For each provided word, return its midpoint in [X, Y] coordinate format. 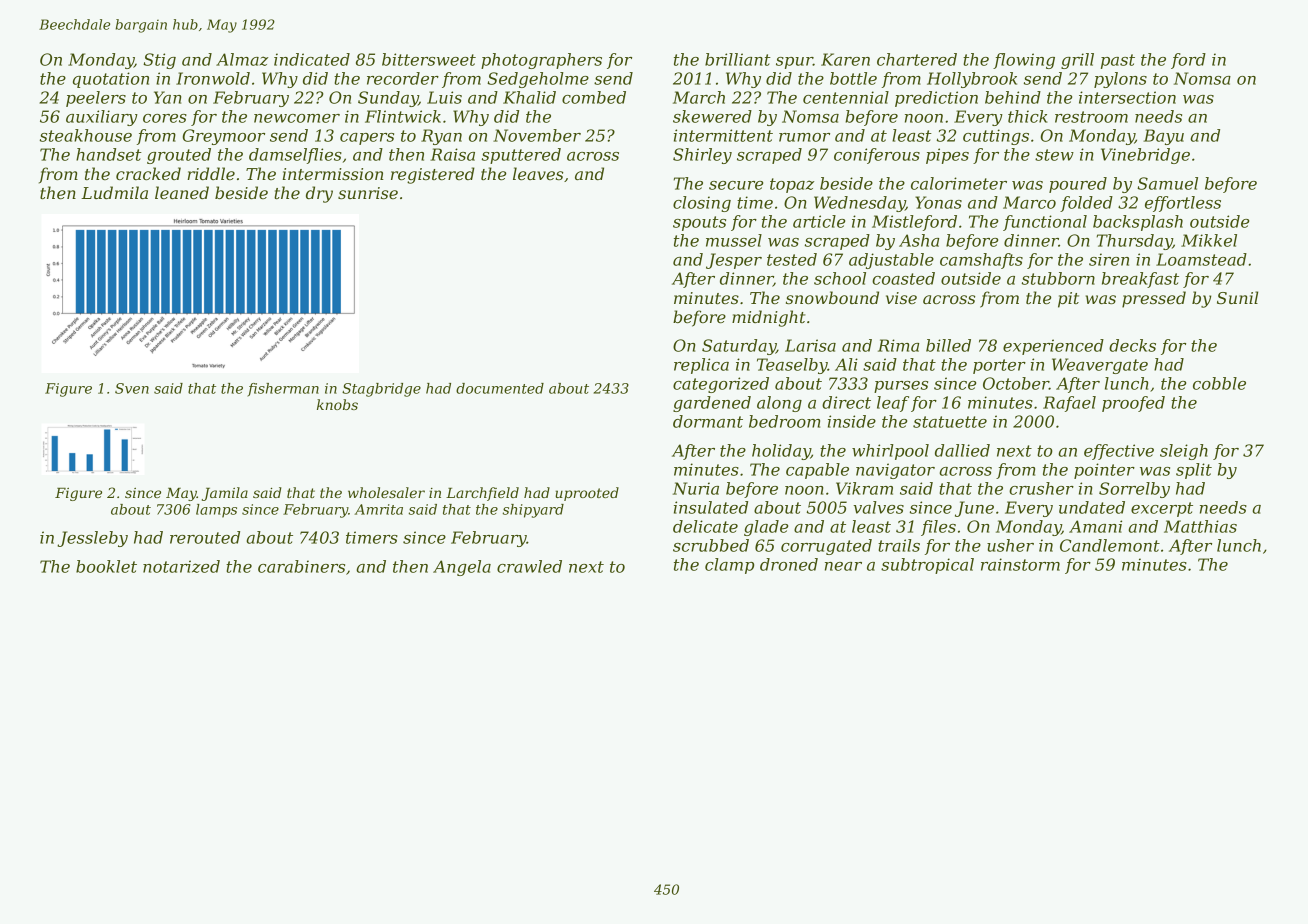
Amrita [378, 509]
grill [1077, 61]
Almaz [242, 59]
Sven [132, 388]
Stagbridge [381, 390]
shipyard [533, 511]
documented [500, 388]
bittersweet [429, 59]
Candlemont [1110, 545]
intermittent [723, 135]
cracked [148, 173]
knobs [337, 404]
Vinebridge [1145, 156]
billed [948, 345]
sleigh [1184, 452]
